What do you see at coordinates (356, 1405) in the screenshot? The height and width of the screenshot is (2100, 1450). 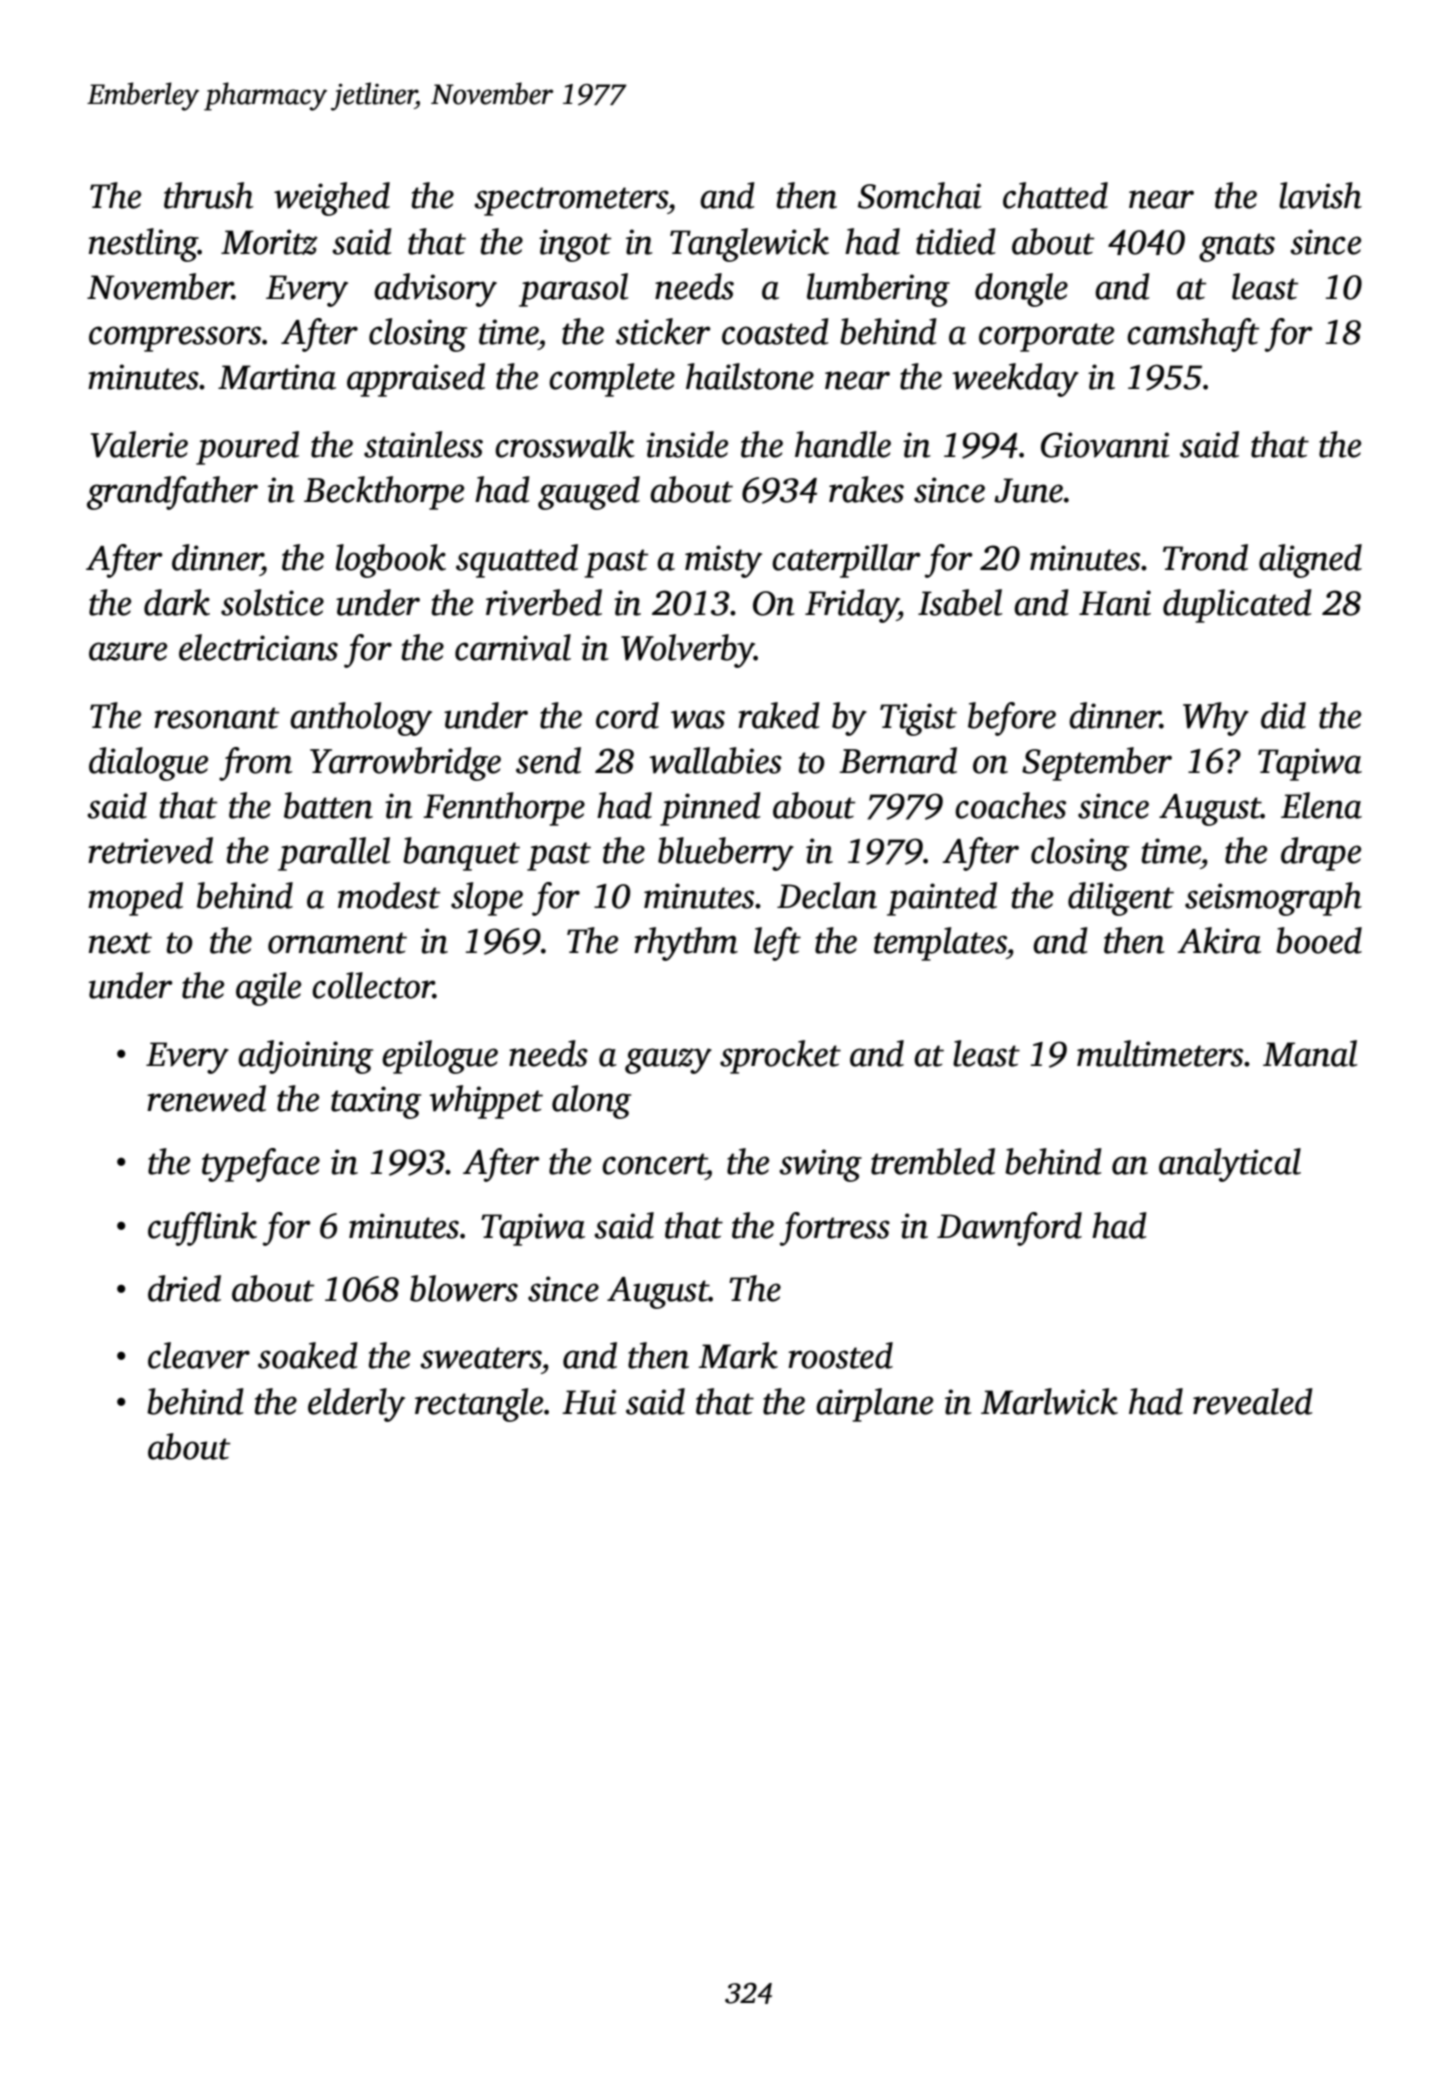 I see `elderly` at bounding box center [356, 1405].
